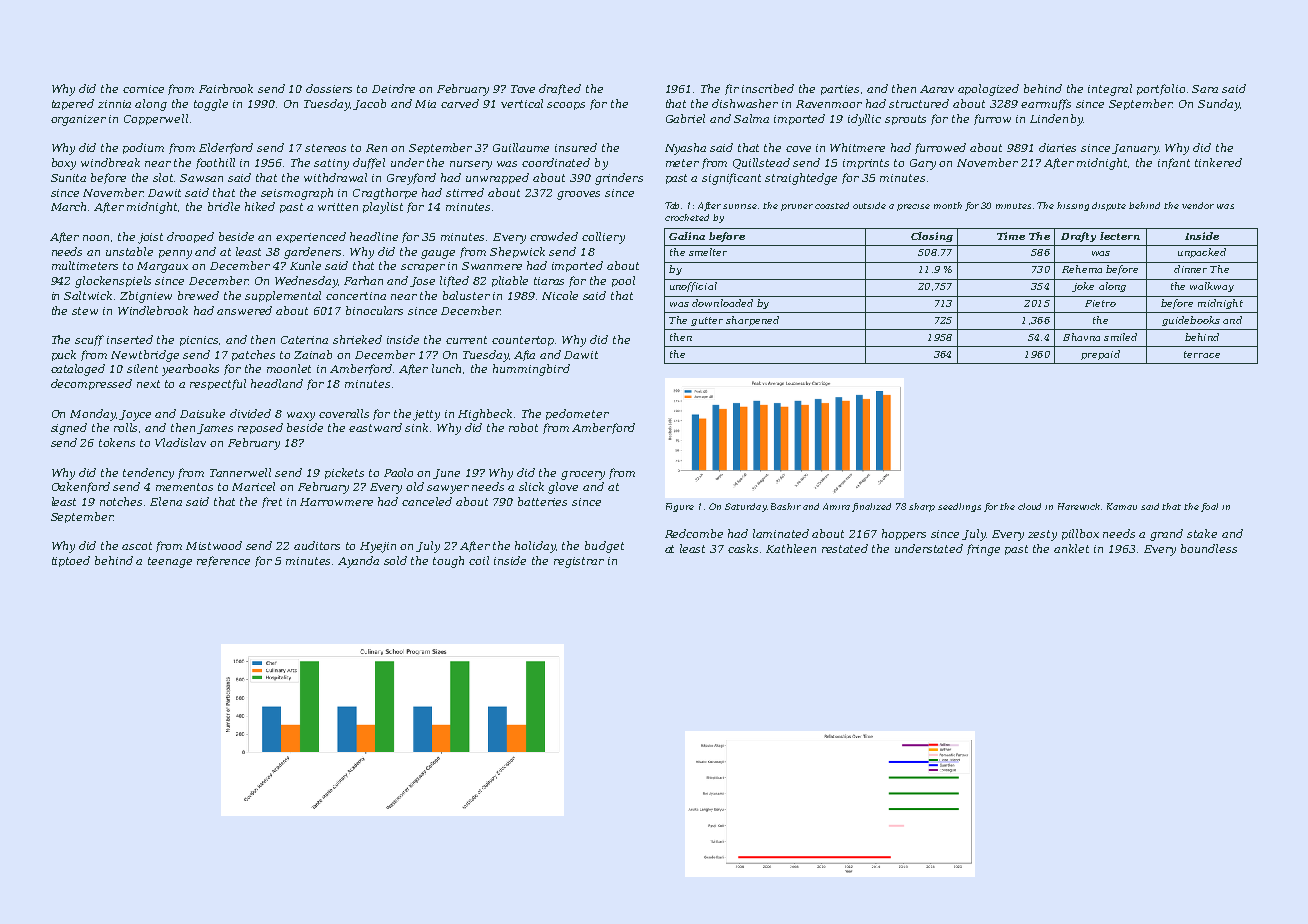  What do you see at coordinates (1081, 337) in the screenshot?
I see `Bhavna` at bounding box center [1081, 337].
